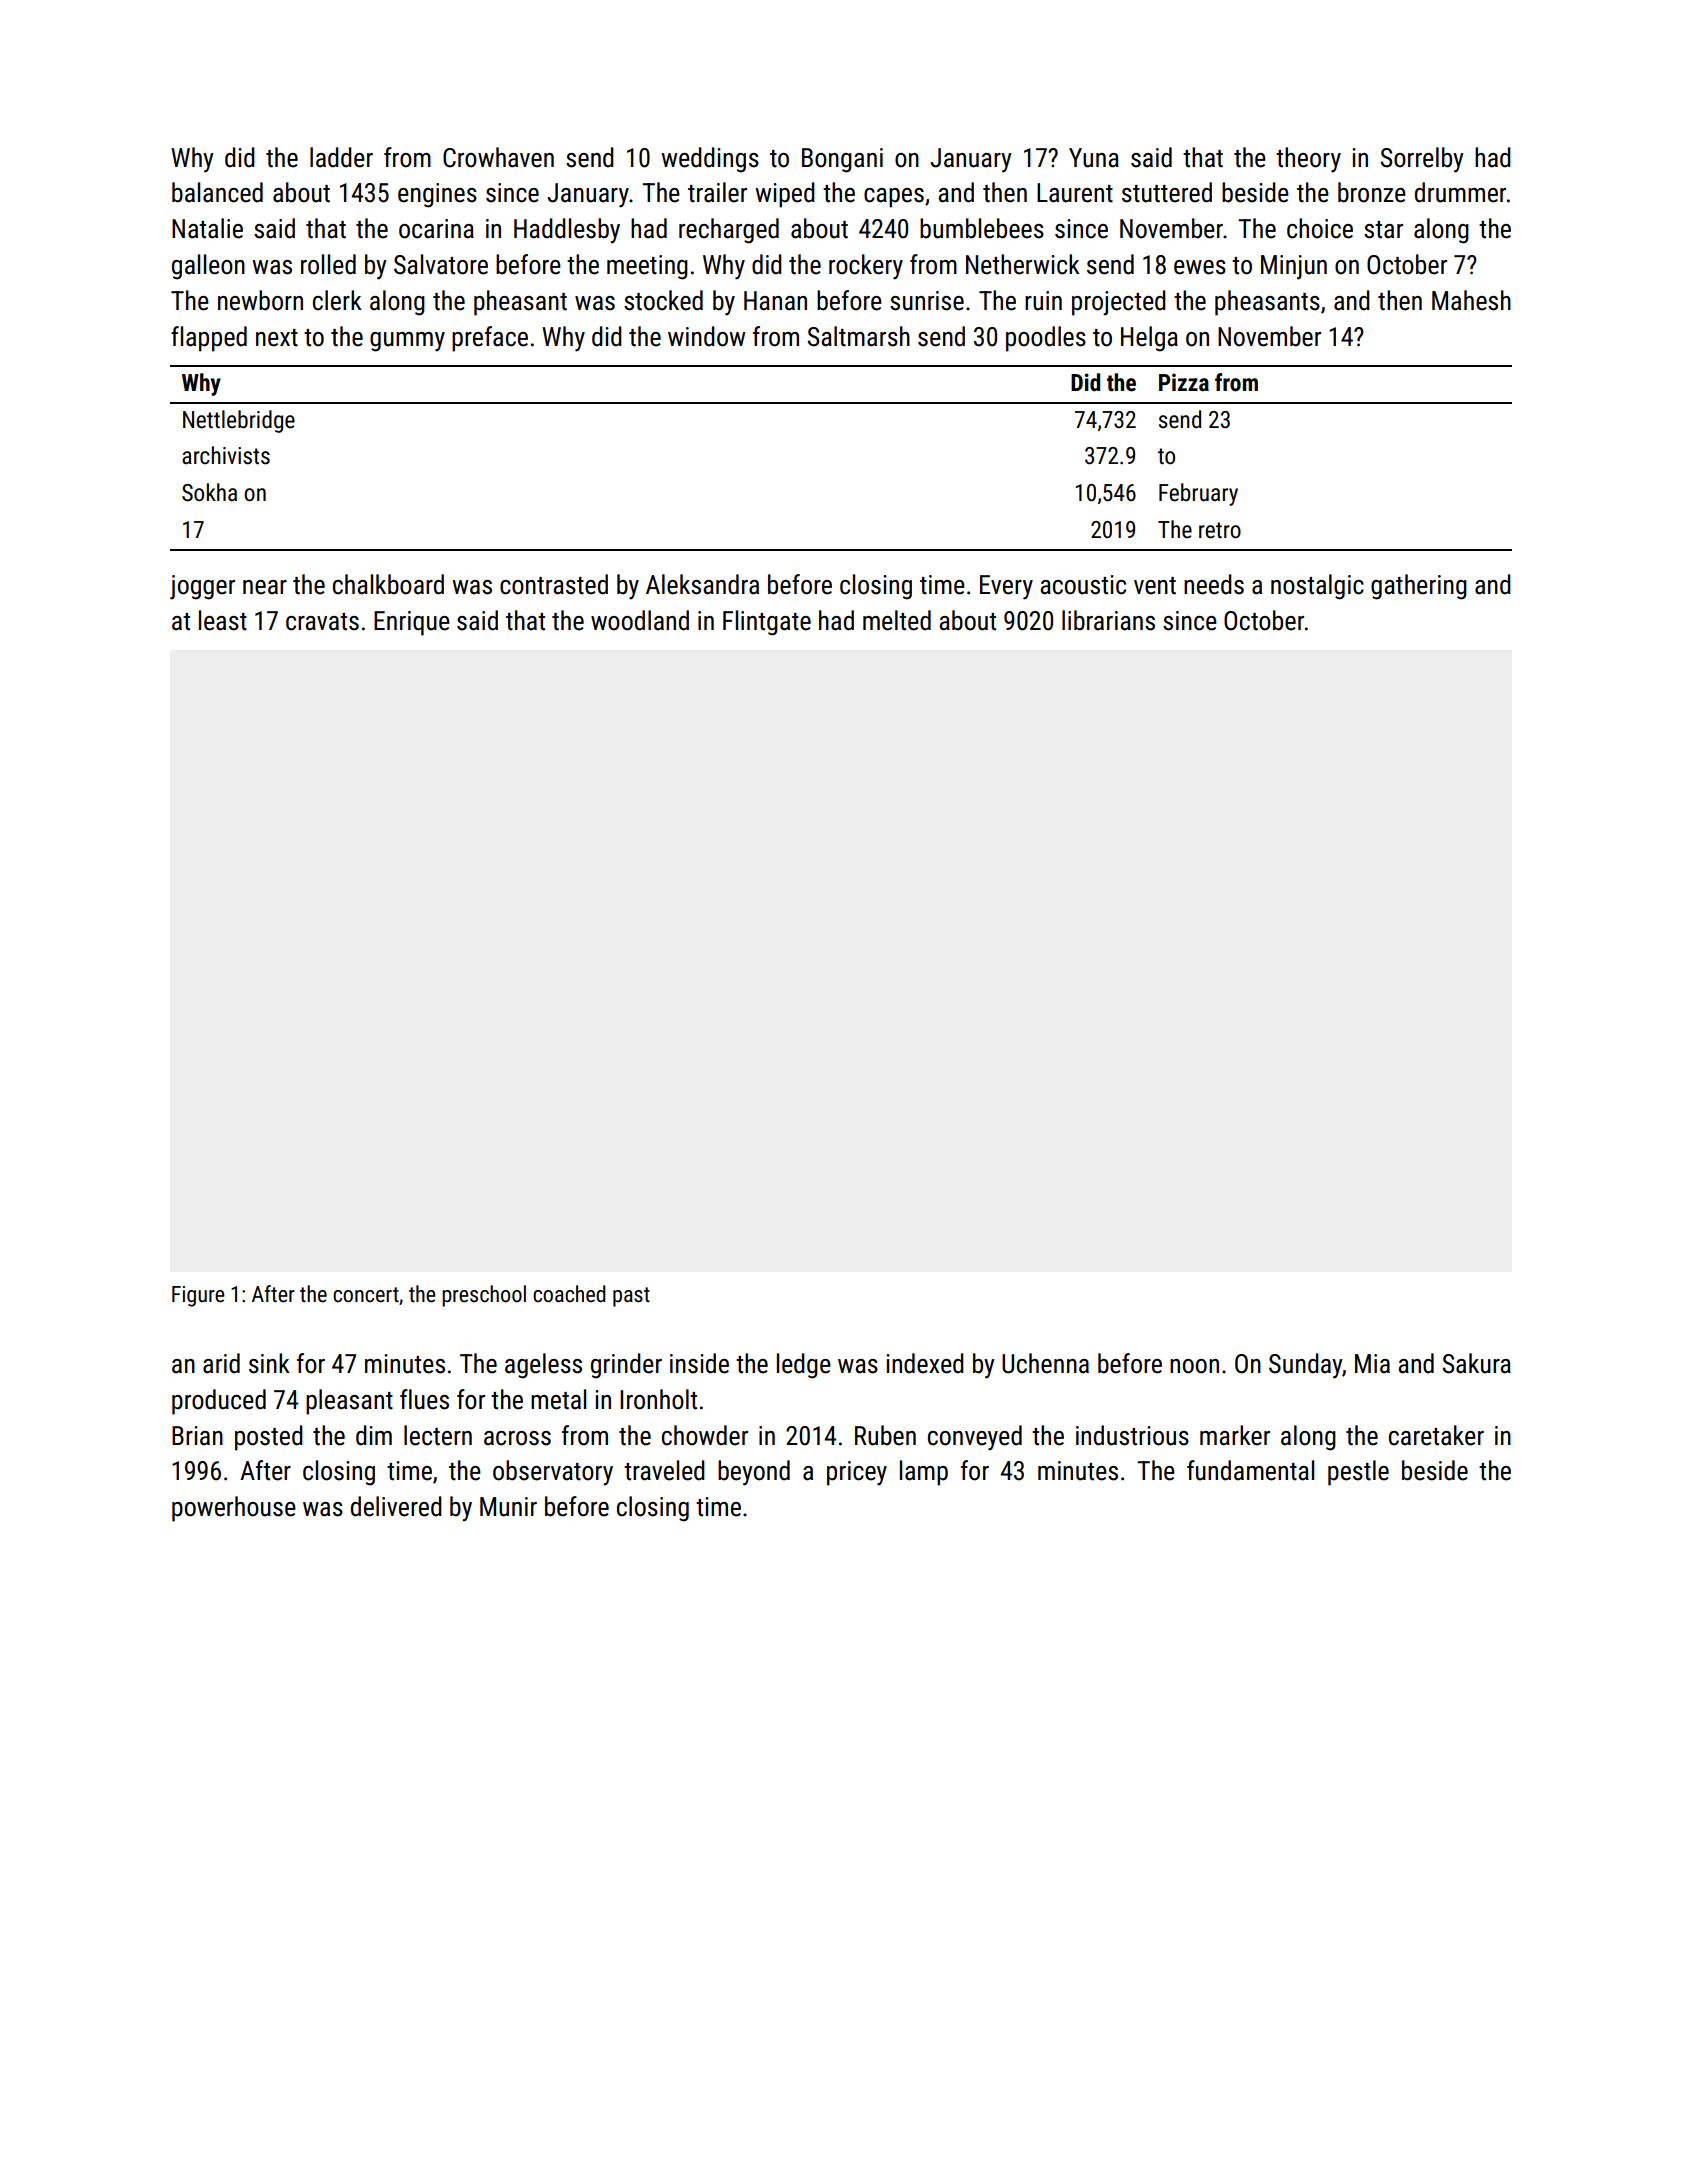 The height and width of the image is (2178, 1683). Describe the element at coordinates (412, 623) in the image. I see `Enrique` at that location.
